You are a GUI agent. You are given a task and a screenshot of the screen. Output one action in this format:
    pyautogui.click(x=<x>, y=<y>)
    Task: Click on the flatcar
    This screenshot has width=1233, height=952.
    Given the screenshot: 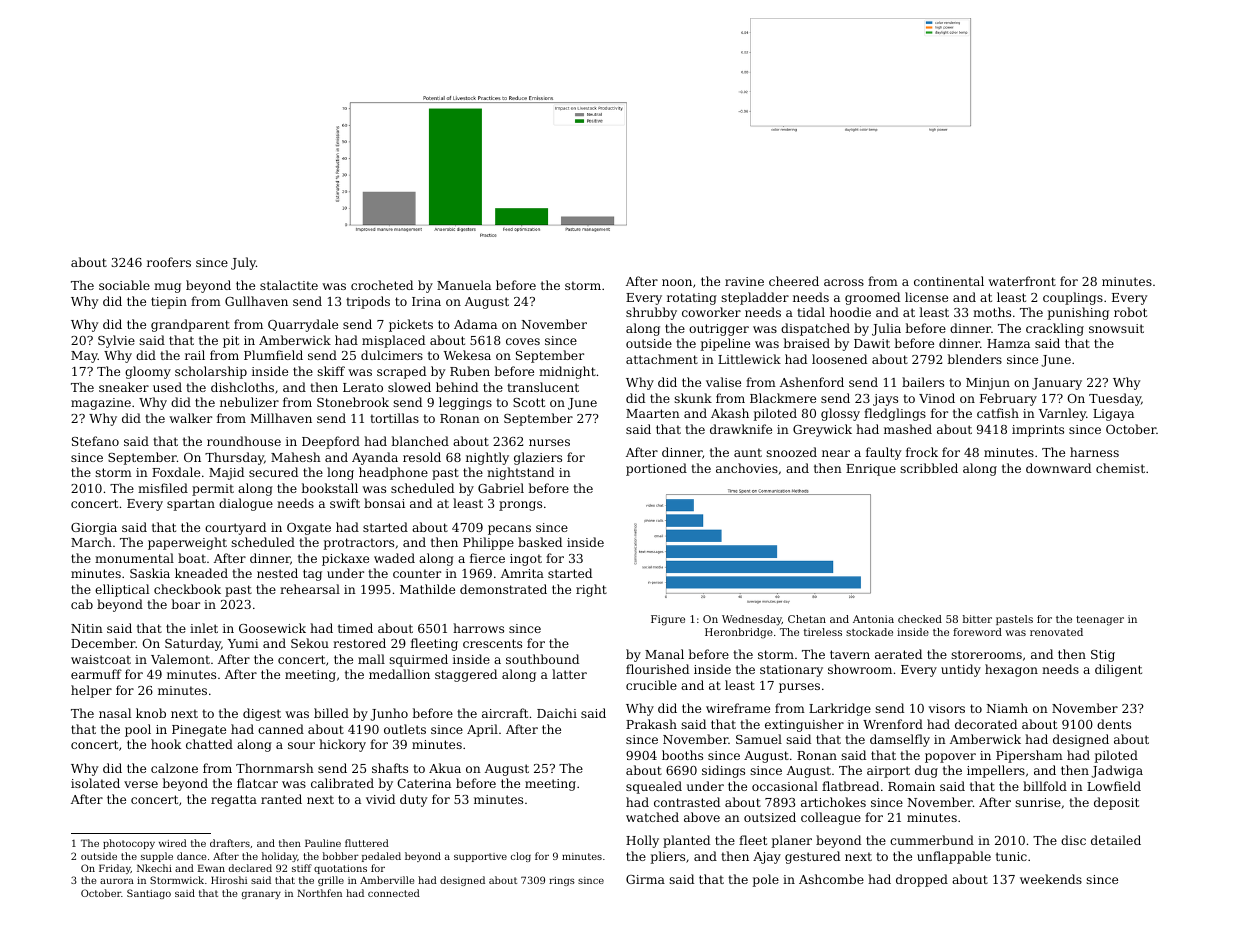 What is the action you would take?
    pyautogui.click(x=257, y=783)
